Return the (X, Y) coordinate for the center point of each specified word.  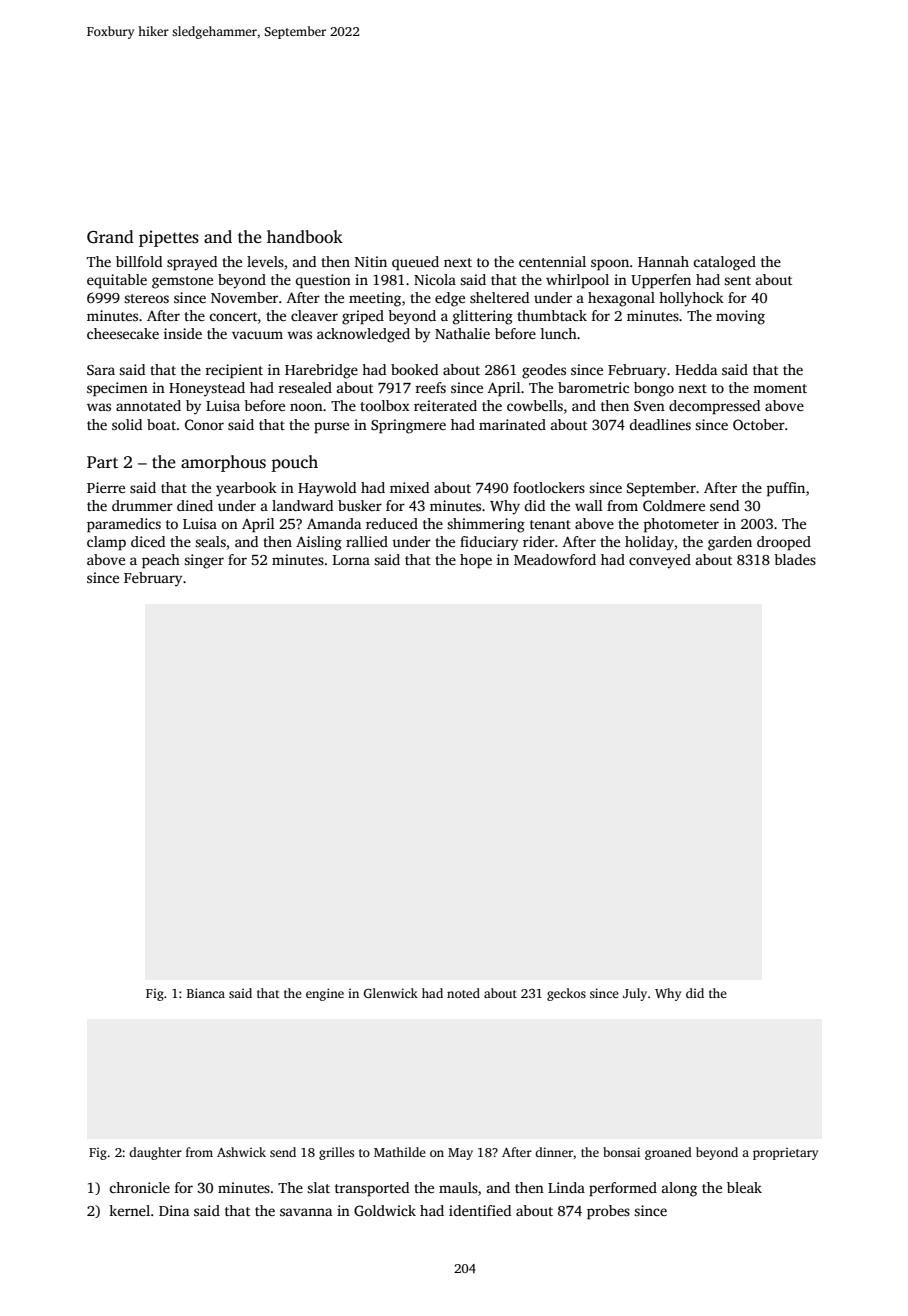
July (635, 994)
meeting (375, 299)
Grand (110, 237)
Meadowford (555, 559)
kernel (129, 1210)
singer (204, 561)
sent (737, 280)
